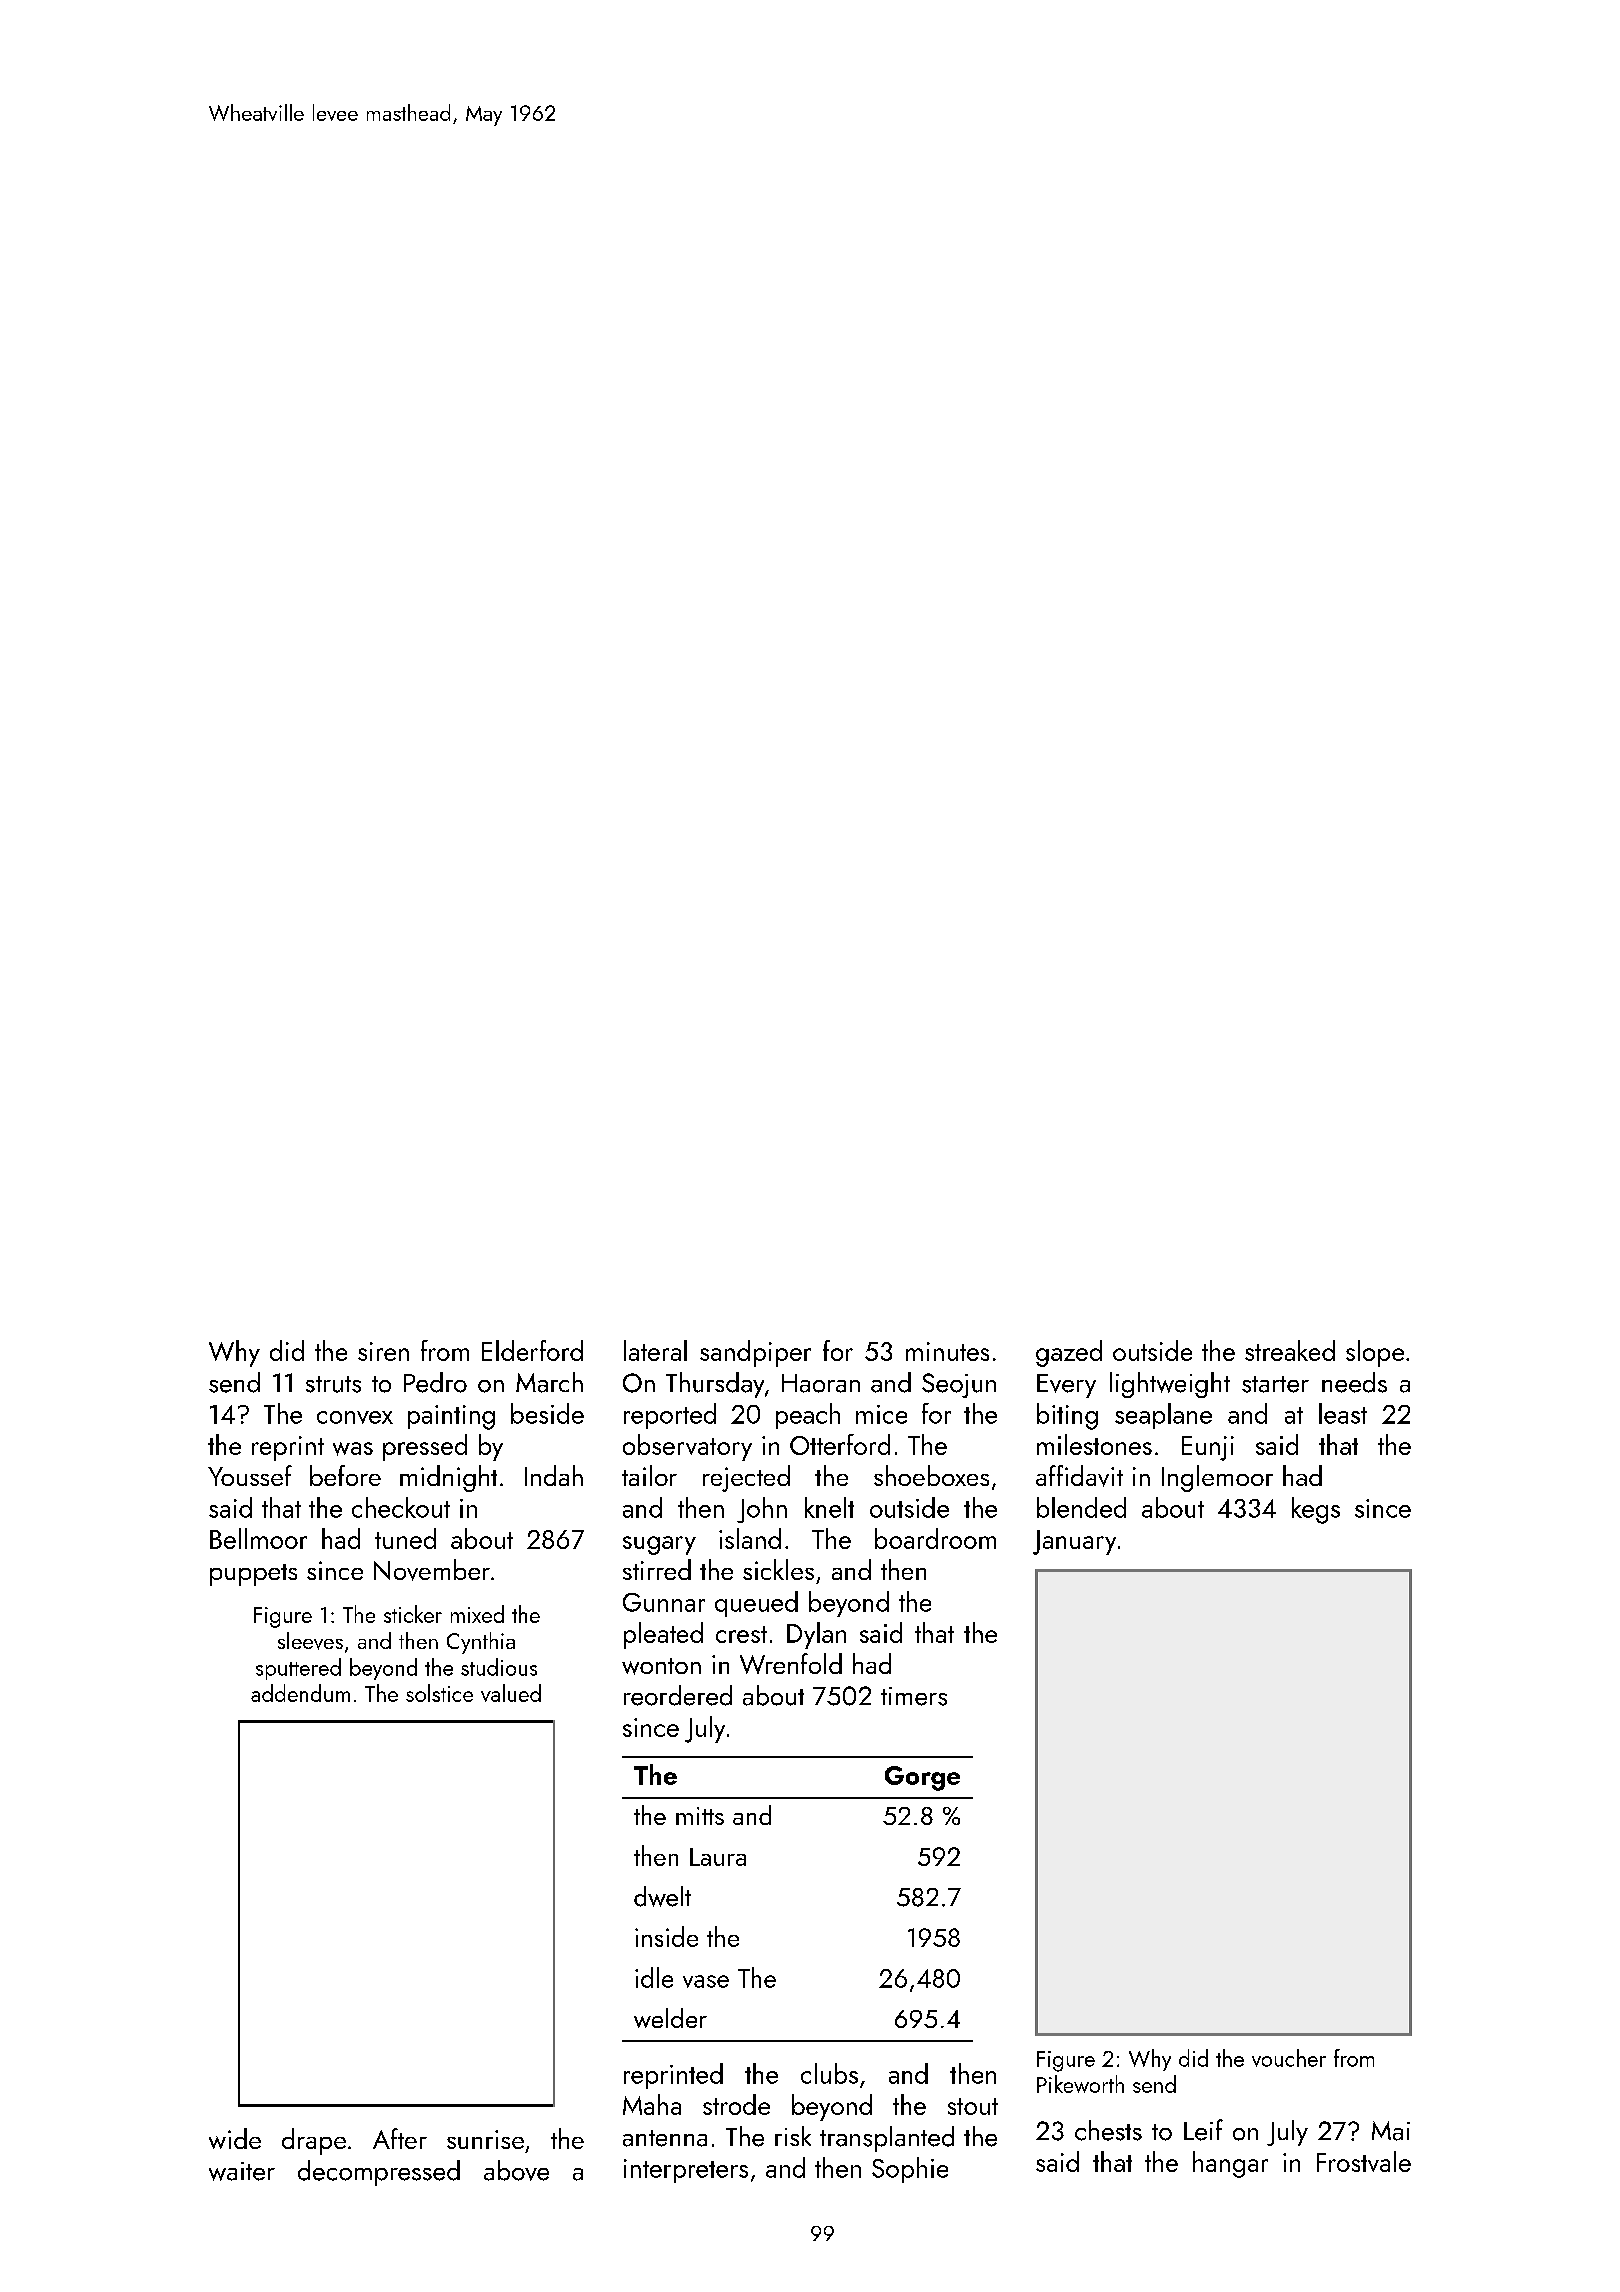 The width and height of the screenshot is (1620, 2292). What do you see at coordinates (235, 2138) in the screenshot?
I see `wide` at bounding box center [235, 2138].
